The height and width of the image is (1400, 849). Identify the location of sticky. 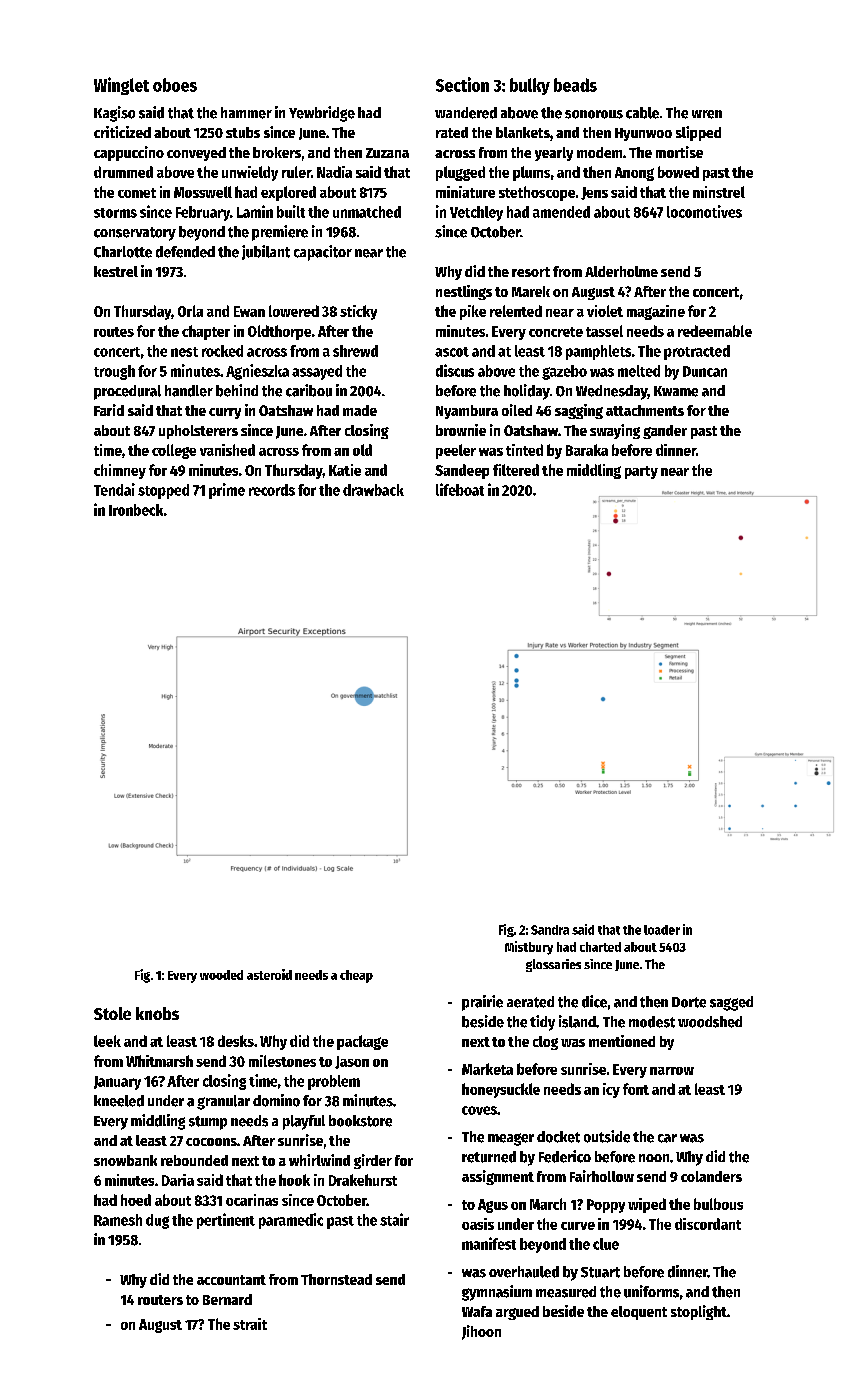
(358, 312).
